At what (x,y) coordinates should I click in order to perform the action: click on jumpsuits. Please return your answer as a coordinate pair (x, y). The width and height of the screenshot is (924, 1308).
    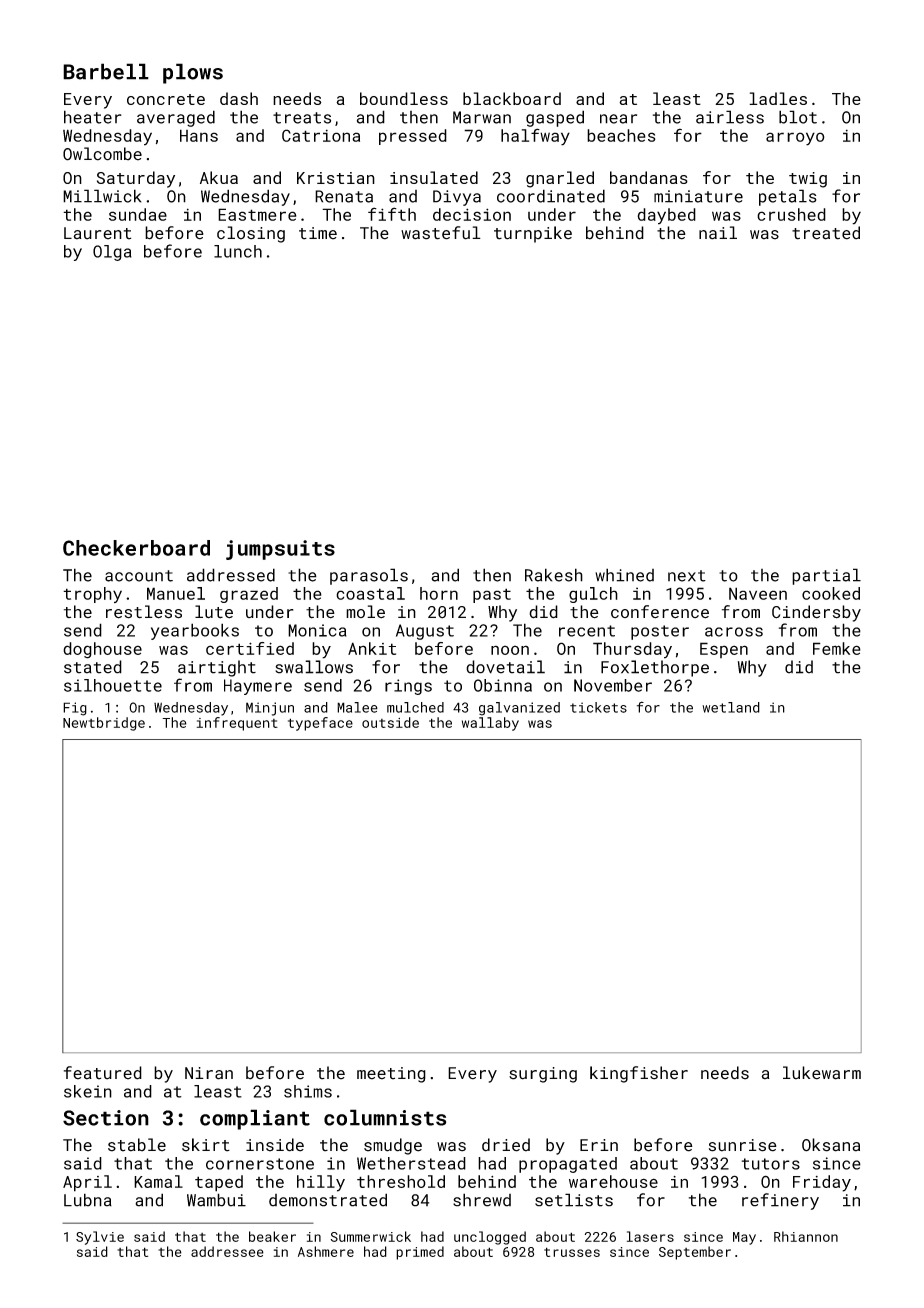
    Looking at the image, I should click on (280, 550).
